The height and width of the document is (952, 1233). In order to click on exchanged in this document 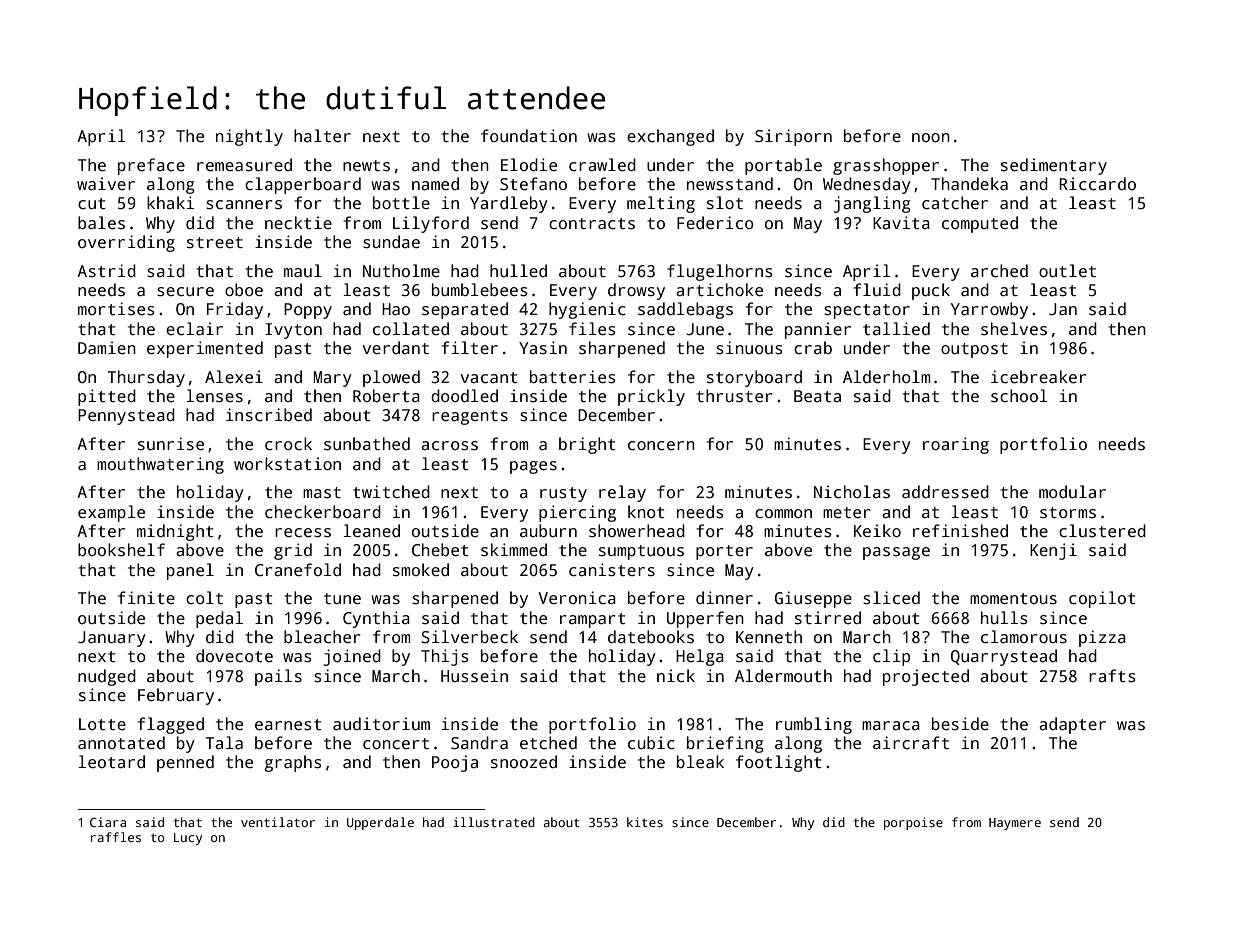, I will do `click(670, 137)`.
